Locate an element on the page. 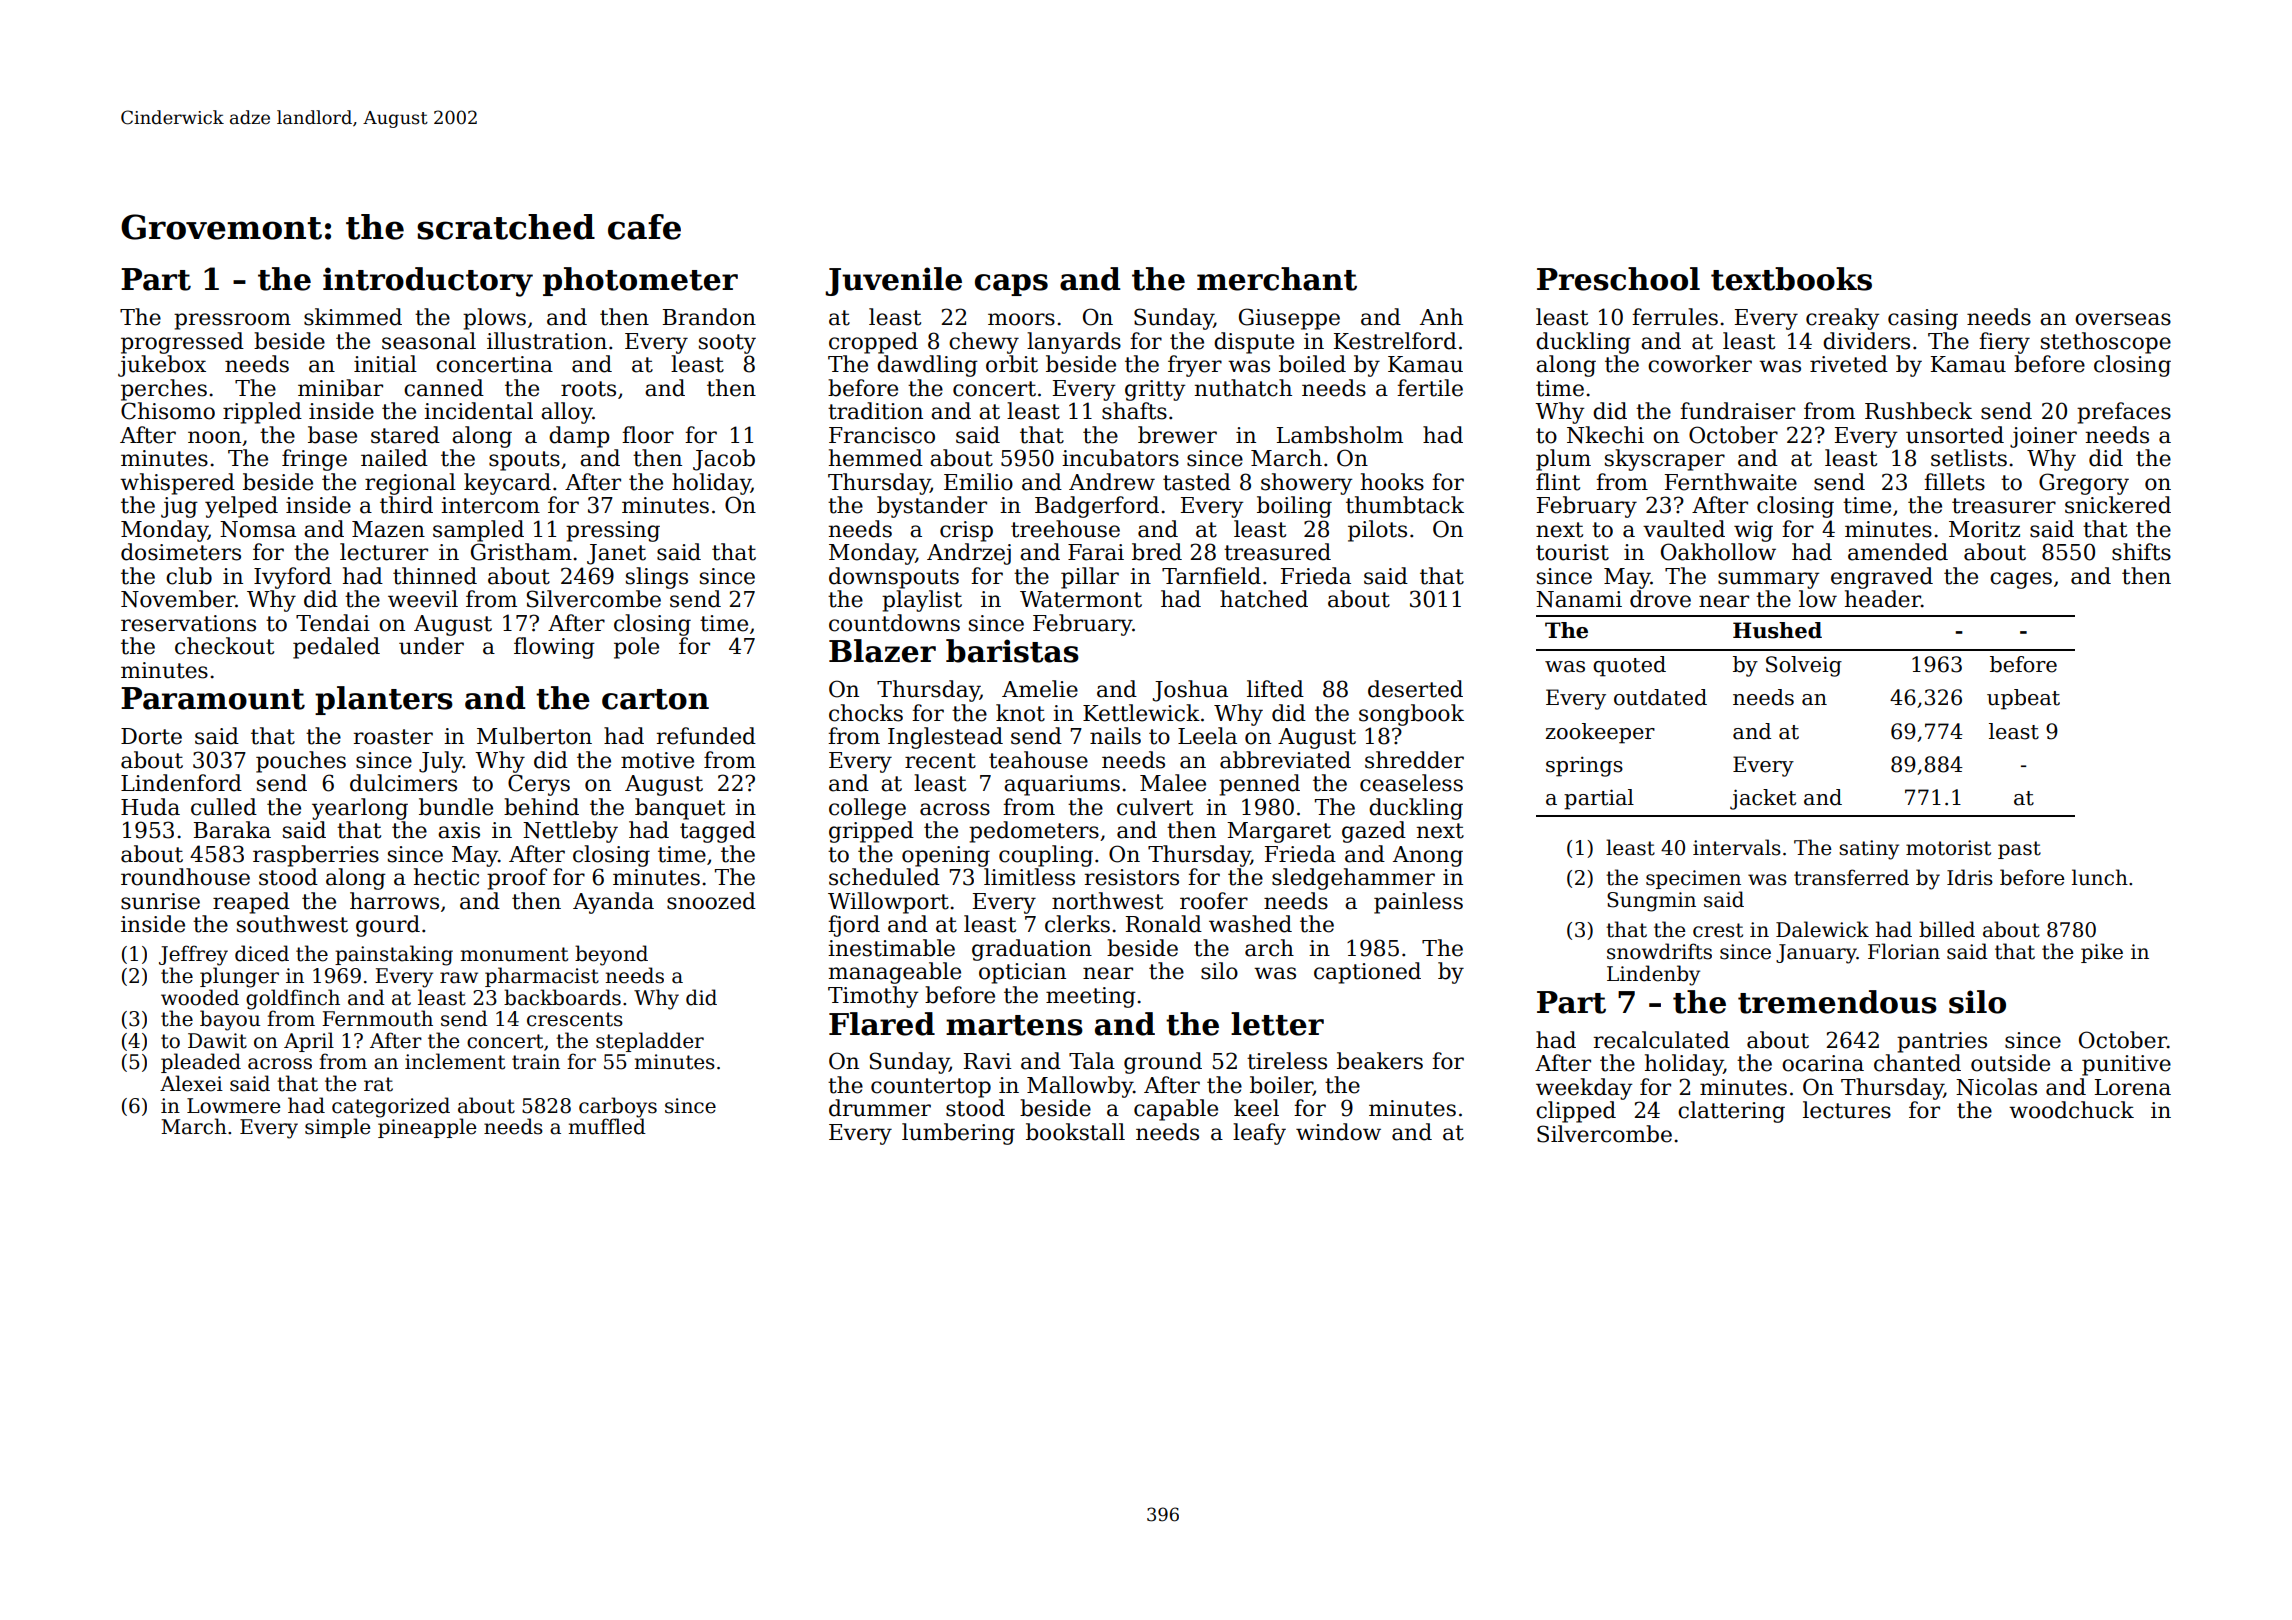 The image size is (2292, 1620). Malee is located at coordinates (1173, 783).
